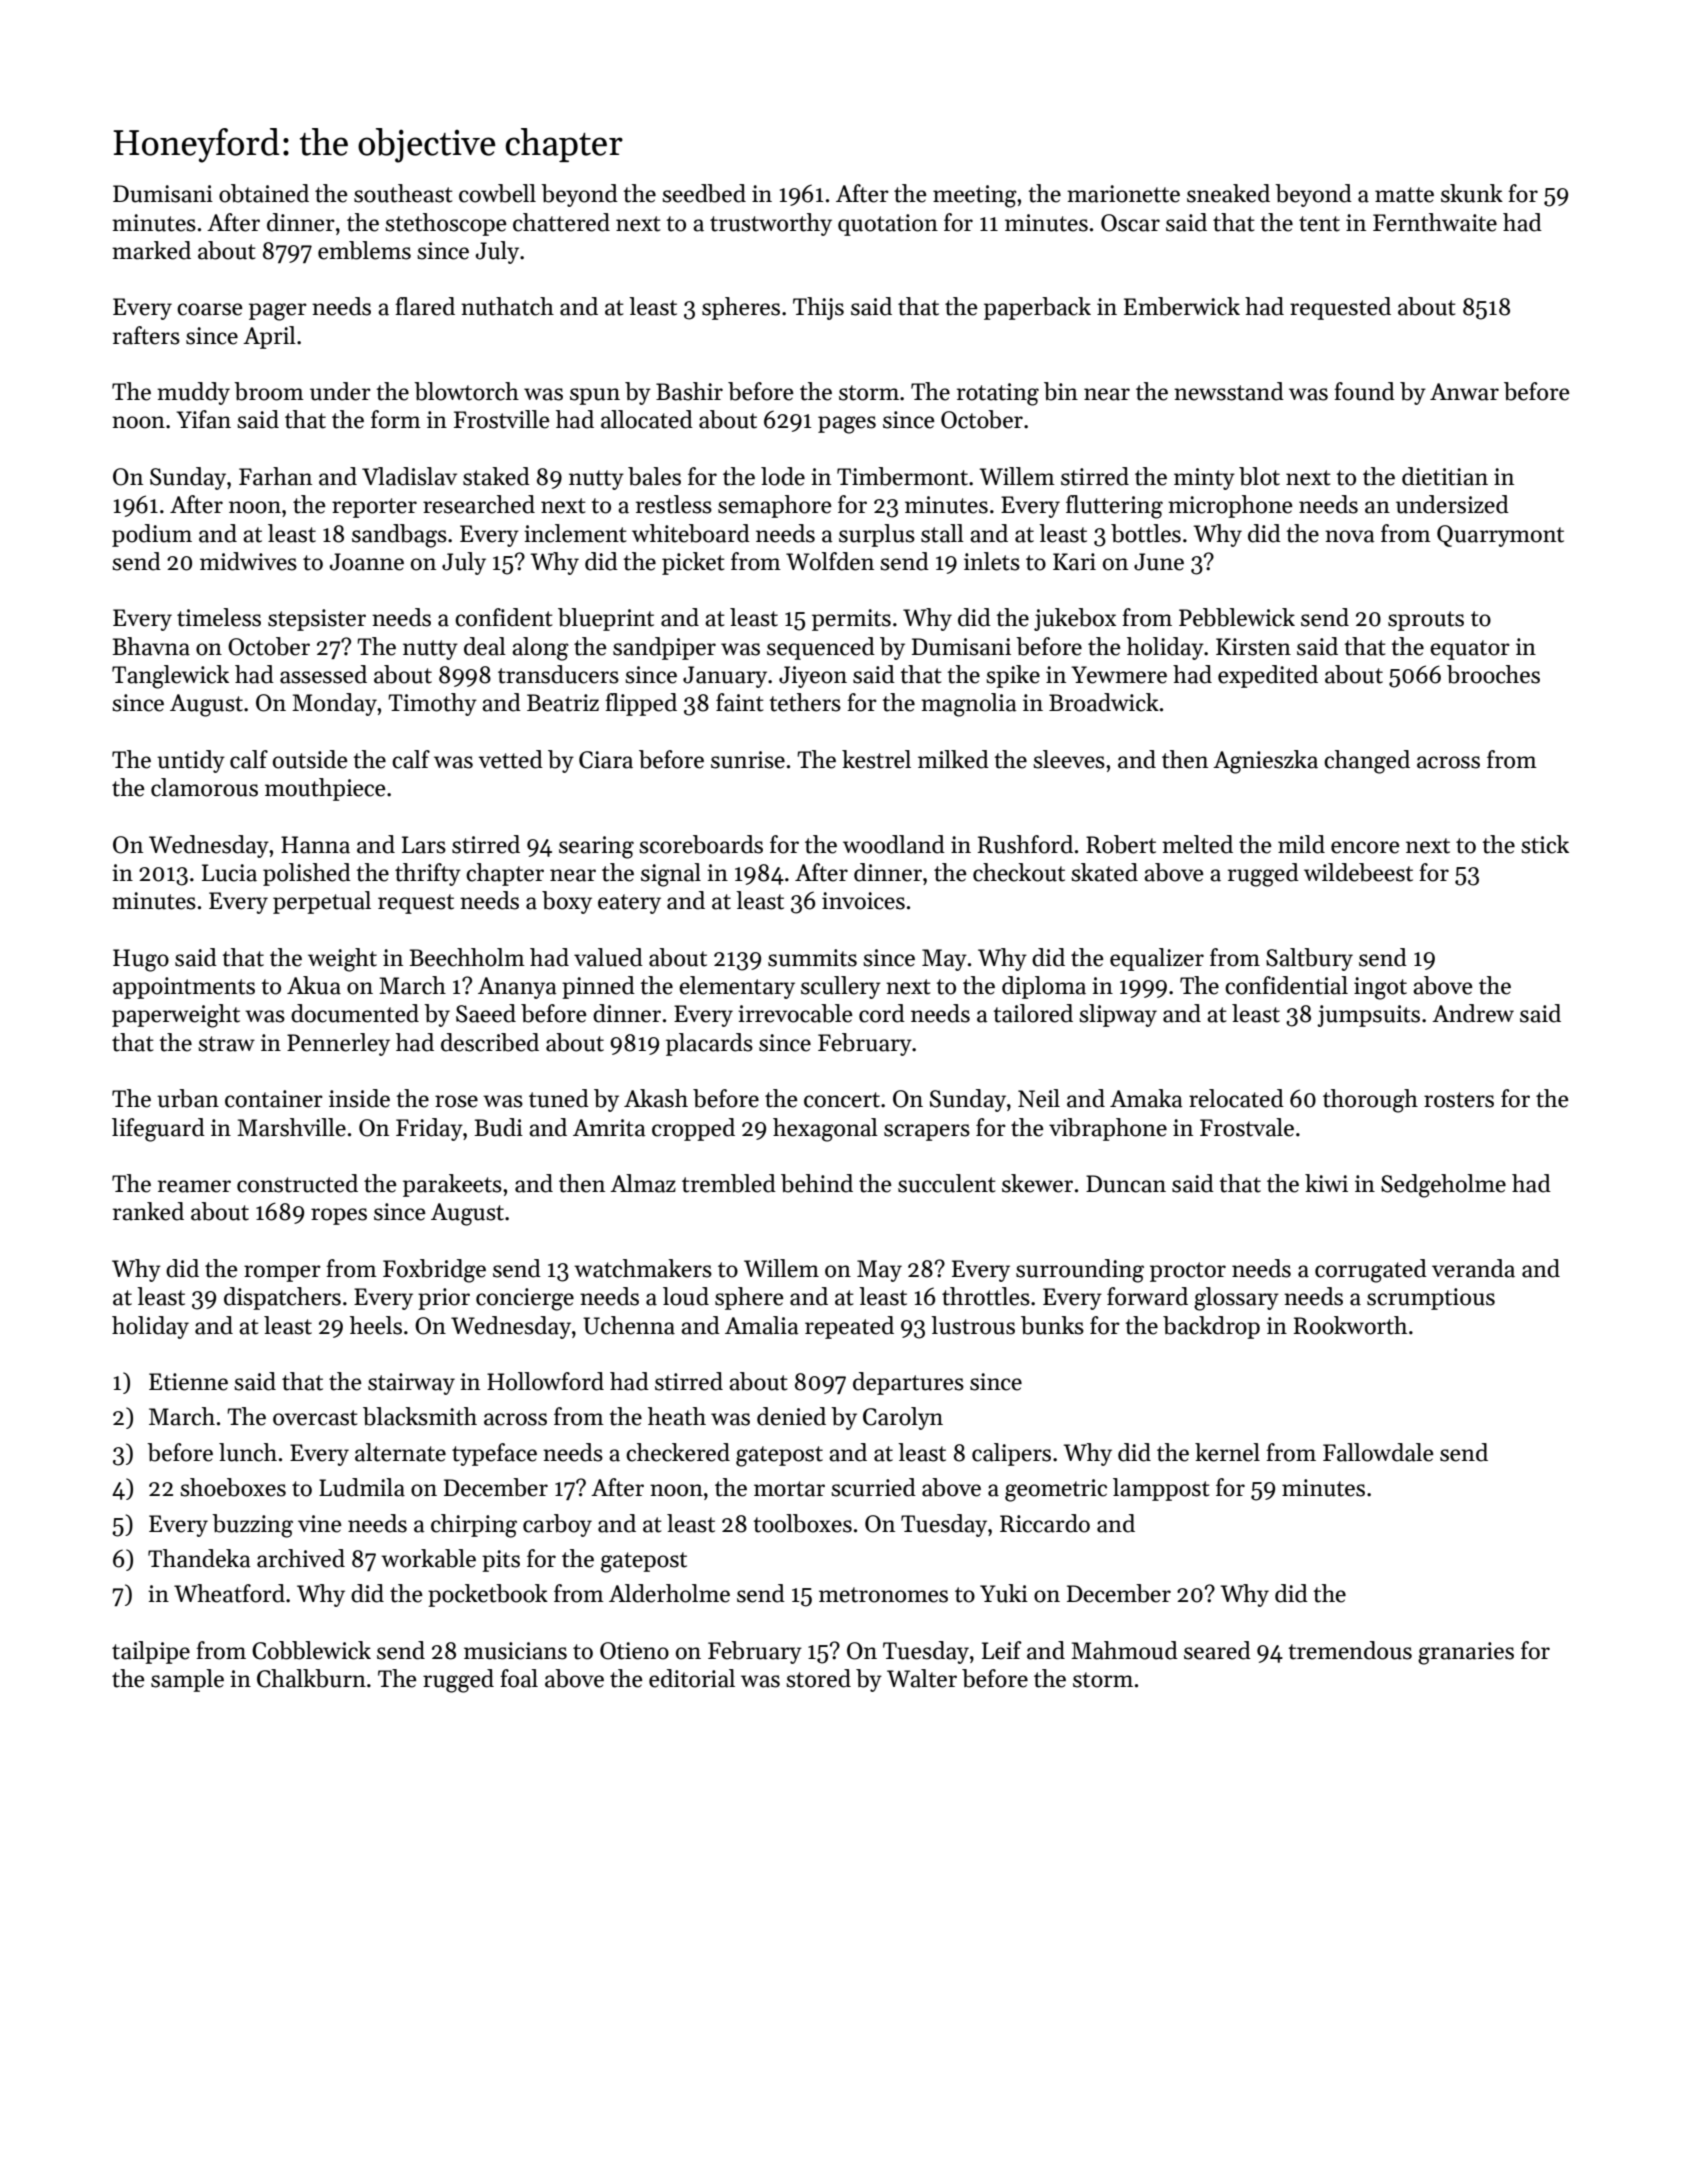  What do you see at coordinates (1052, 1325) in the screenshot?
I see `bunks` at bounding box center [1052, 1325].
